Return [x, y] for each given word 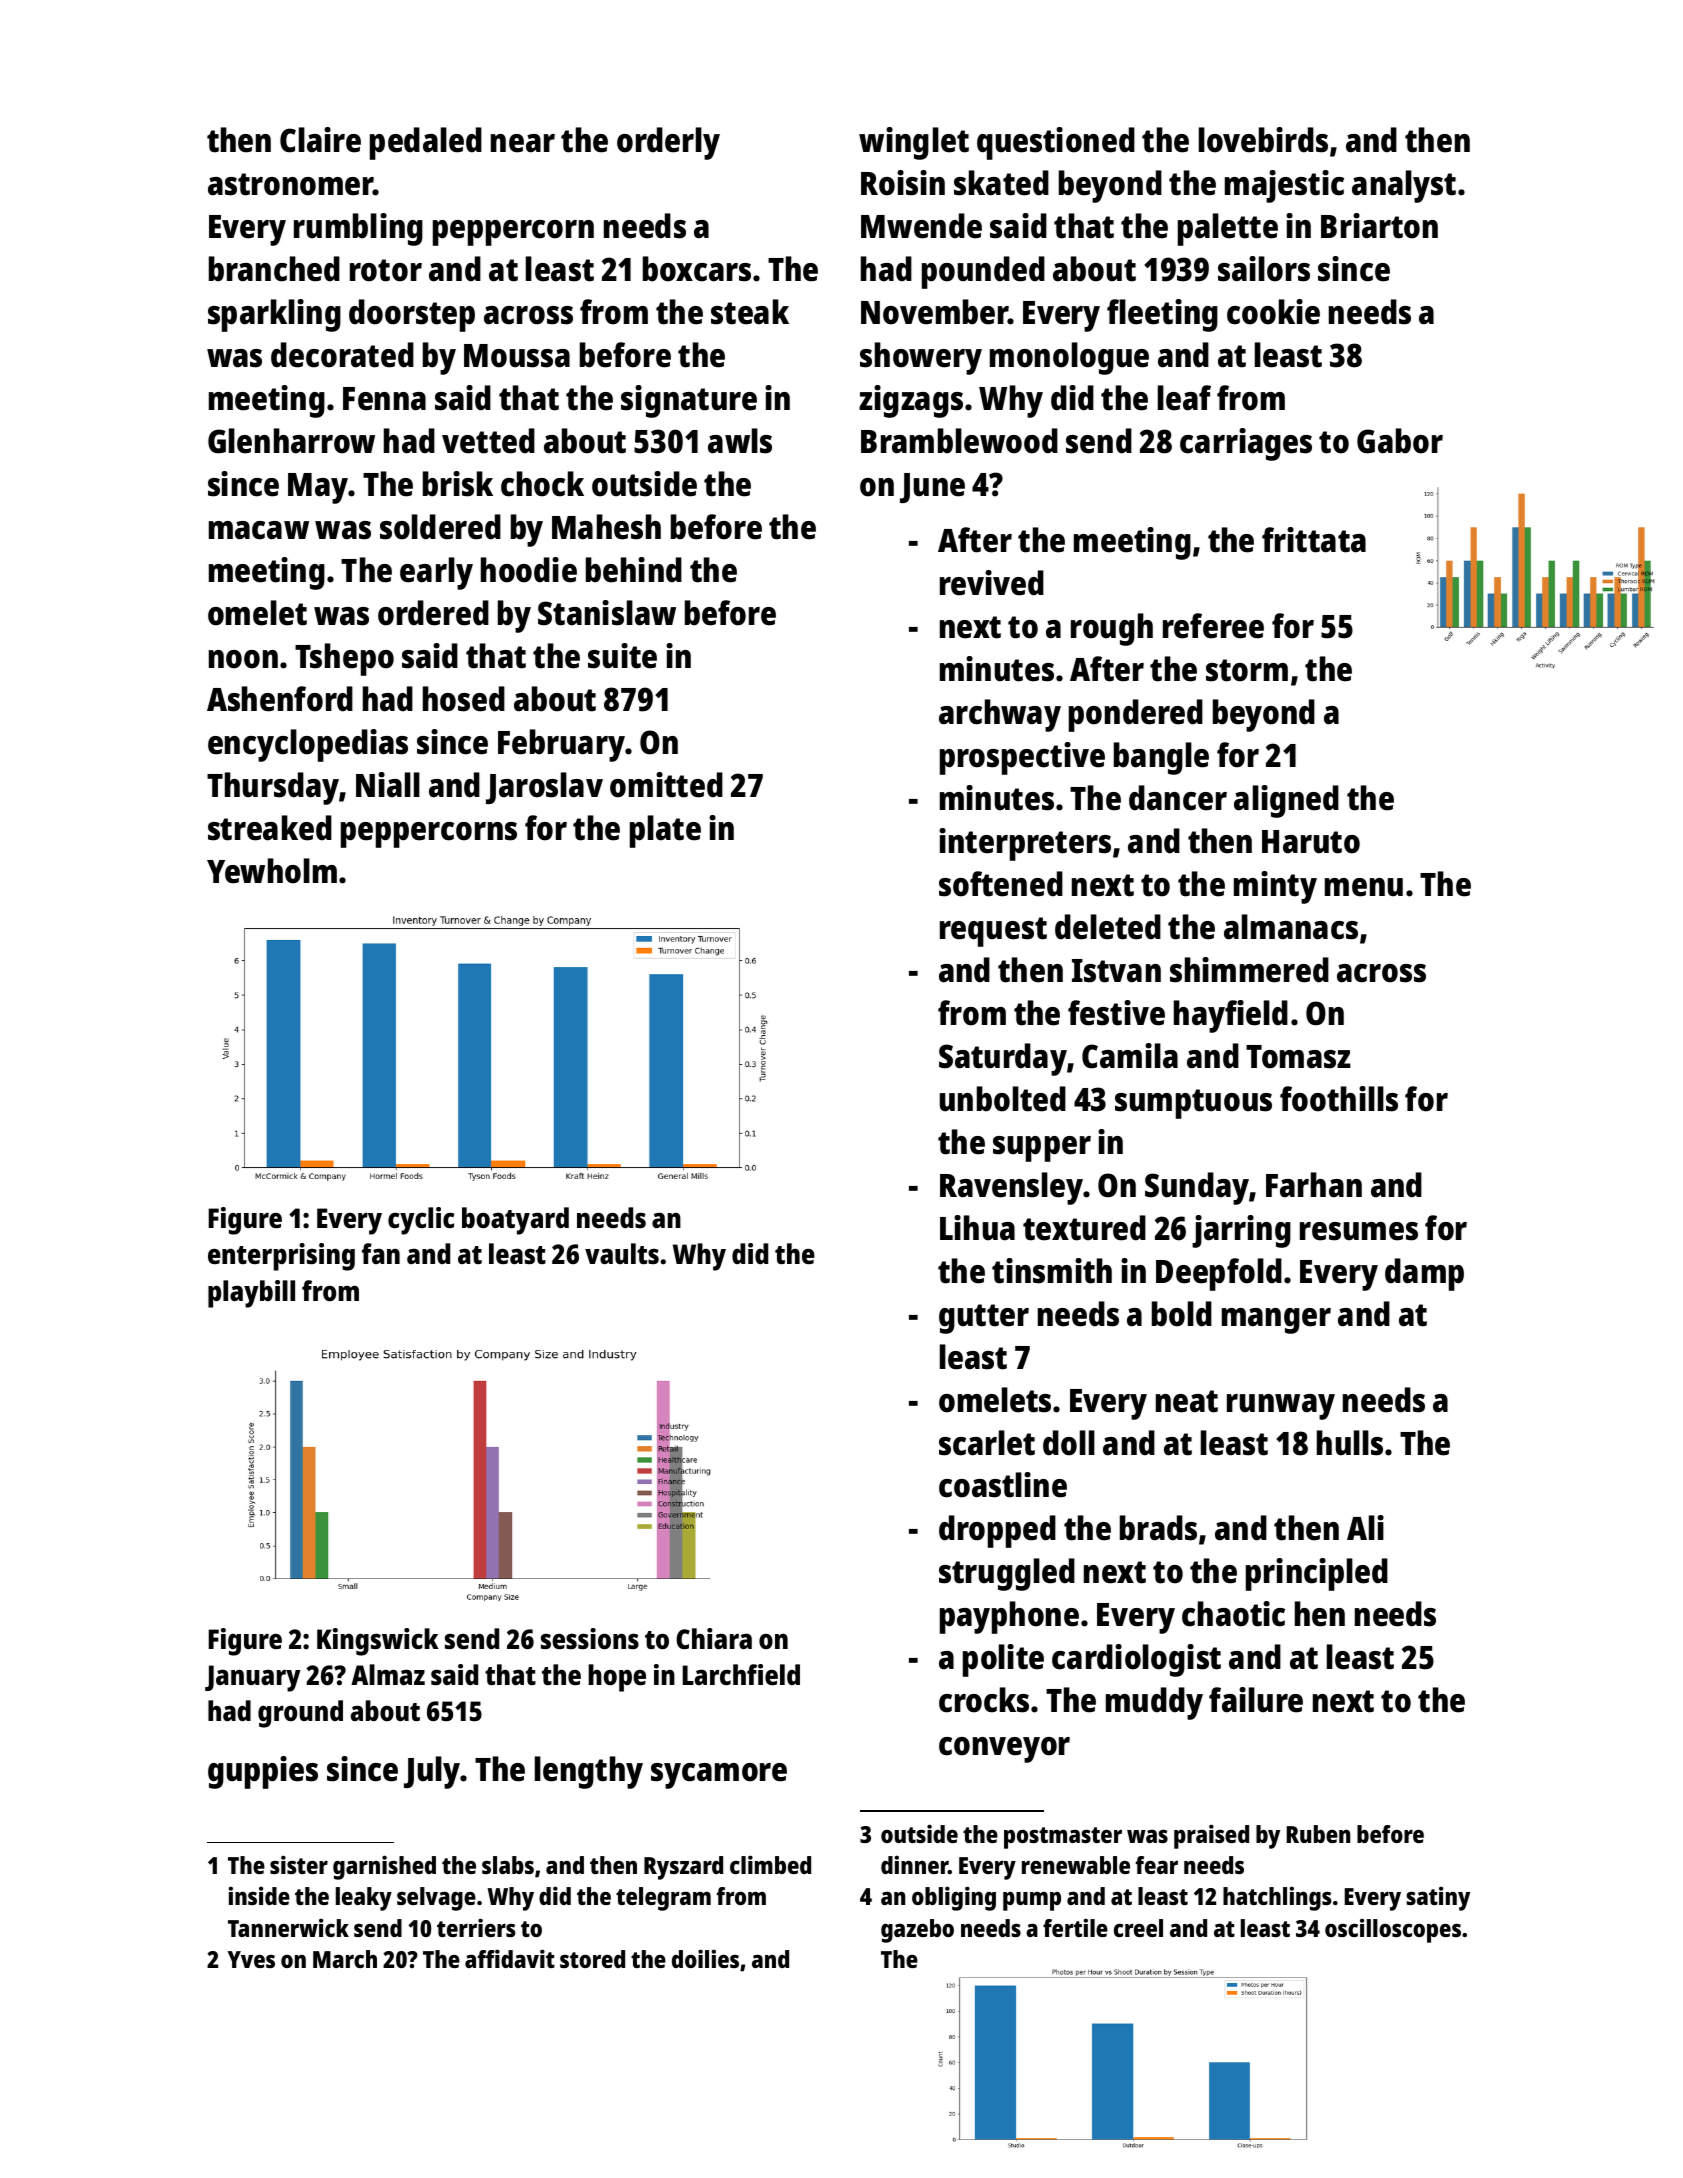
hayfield [1231, 1016]
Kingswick [378, 1642]
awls [740, 441]
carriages [1246, 444]
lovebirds [1263, 140]
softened [1001, 884]
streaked [270, 828]
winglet [914, 143]
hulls [1350, 1443]
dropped [997, 1531]
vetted [488, 441]
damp [1424, 1274]
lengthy [589, 1772]
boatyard [515, 1221]
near [523, 143]
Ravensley [1011, 1188]
